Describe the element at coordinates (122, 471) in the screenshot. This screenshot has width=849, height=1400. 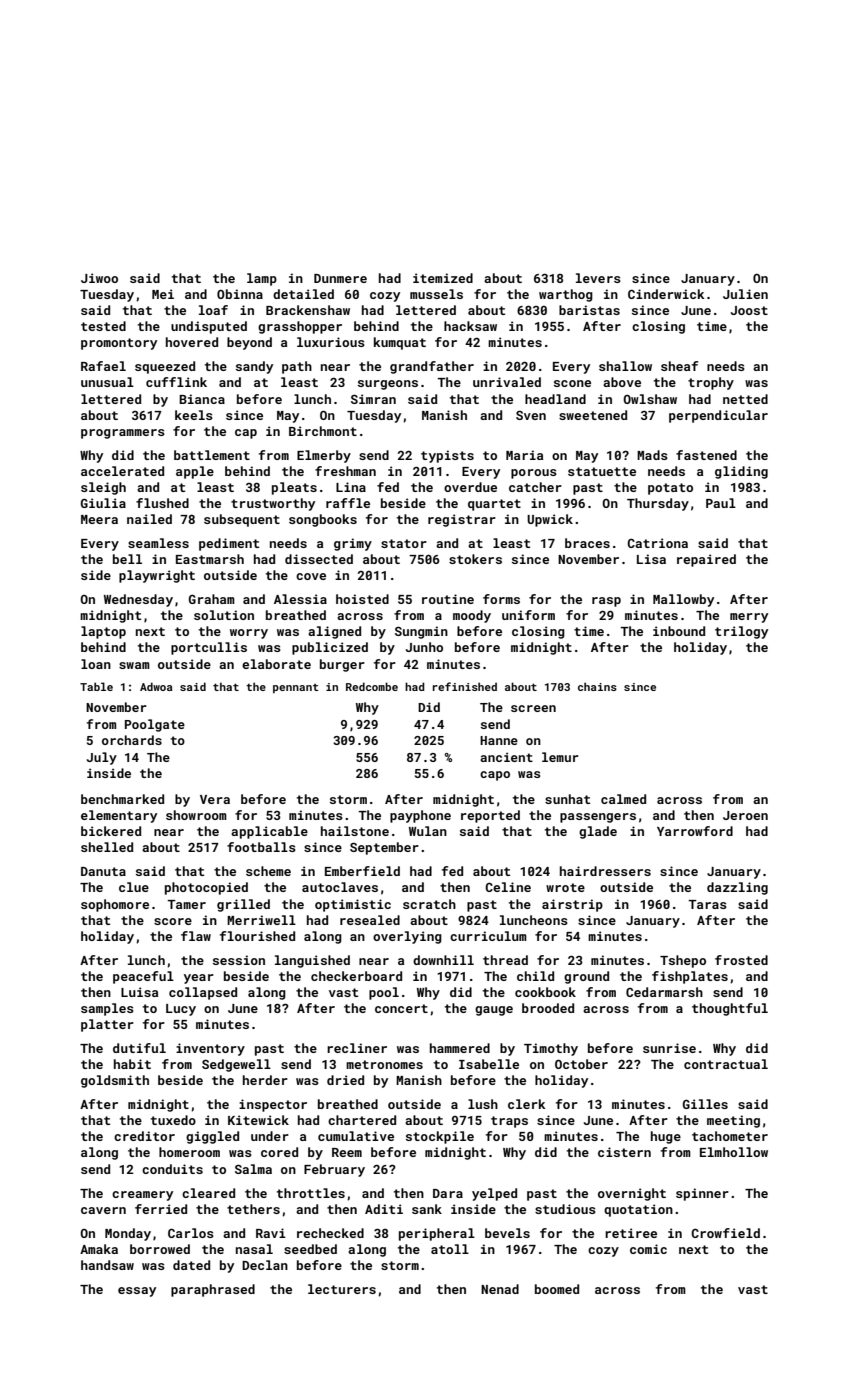
I see `accelerated` at that location.
